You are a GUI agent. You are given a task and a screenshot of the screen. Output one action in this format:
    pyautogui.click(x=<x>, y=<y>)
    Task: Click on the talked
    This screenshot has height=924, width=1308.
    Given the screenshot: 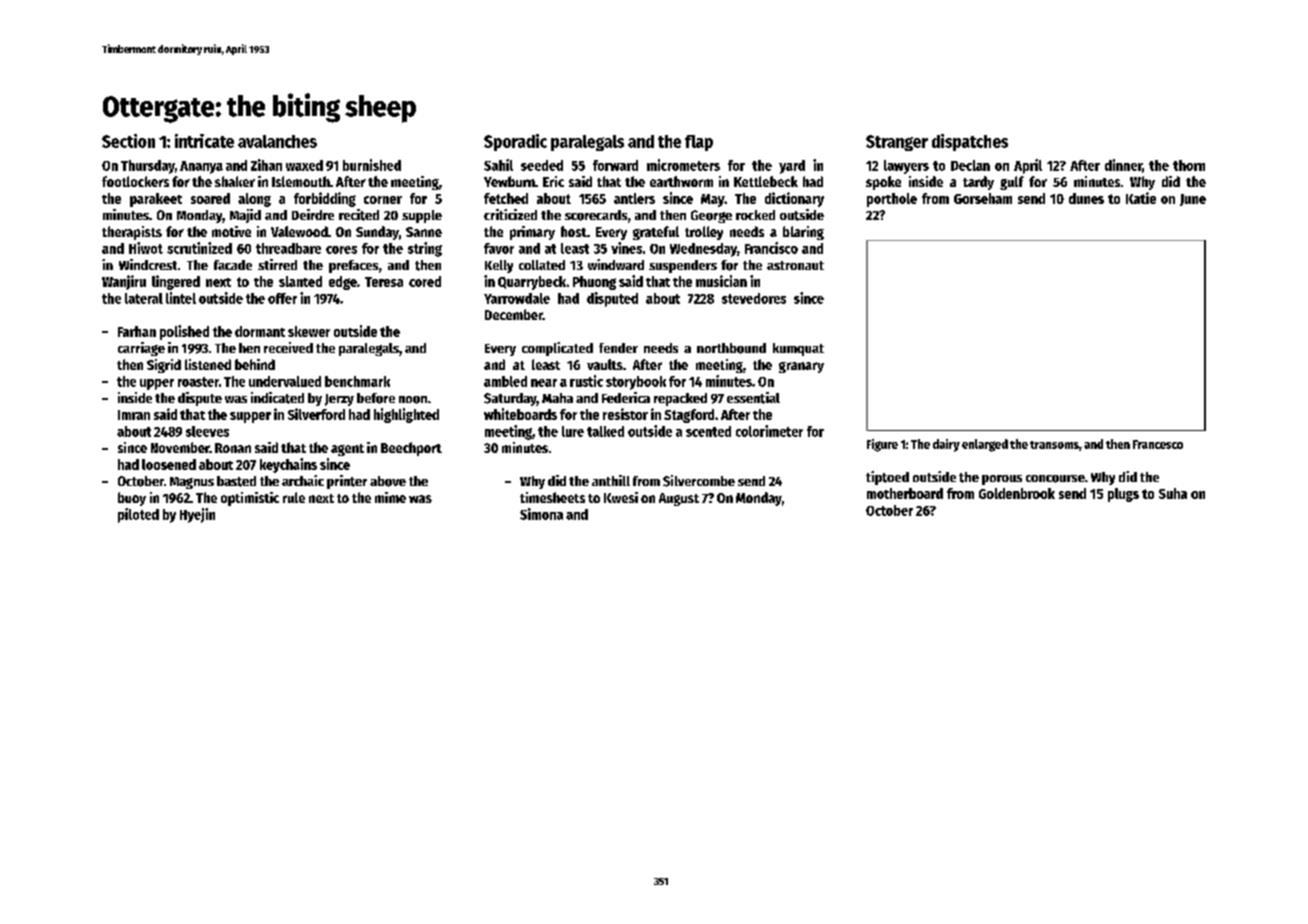 What is the action you would take?
    pyautogui.click(x=605, y=431)
